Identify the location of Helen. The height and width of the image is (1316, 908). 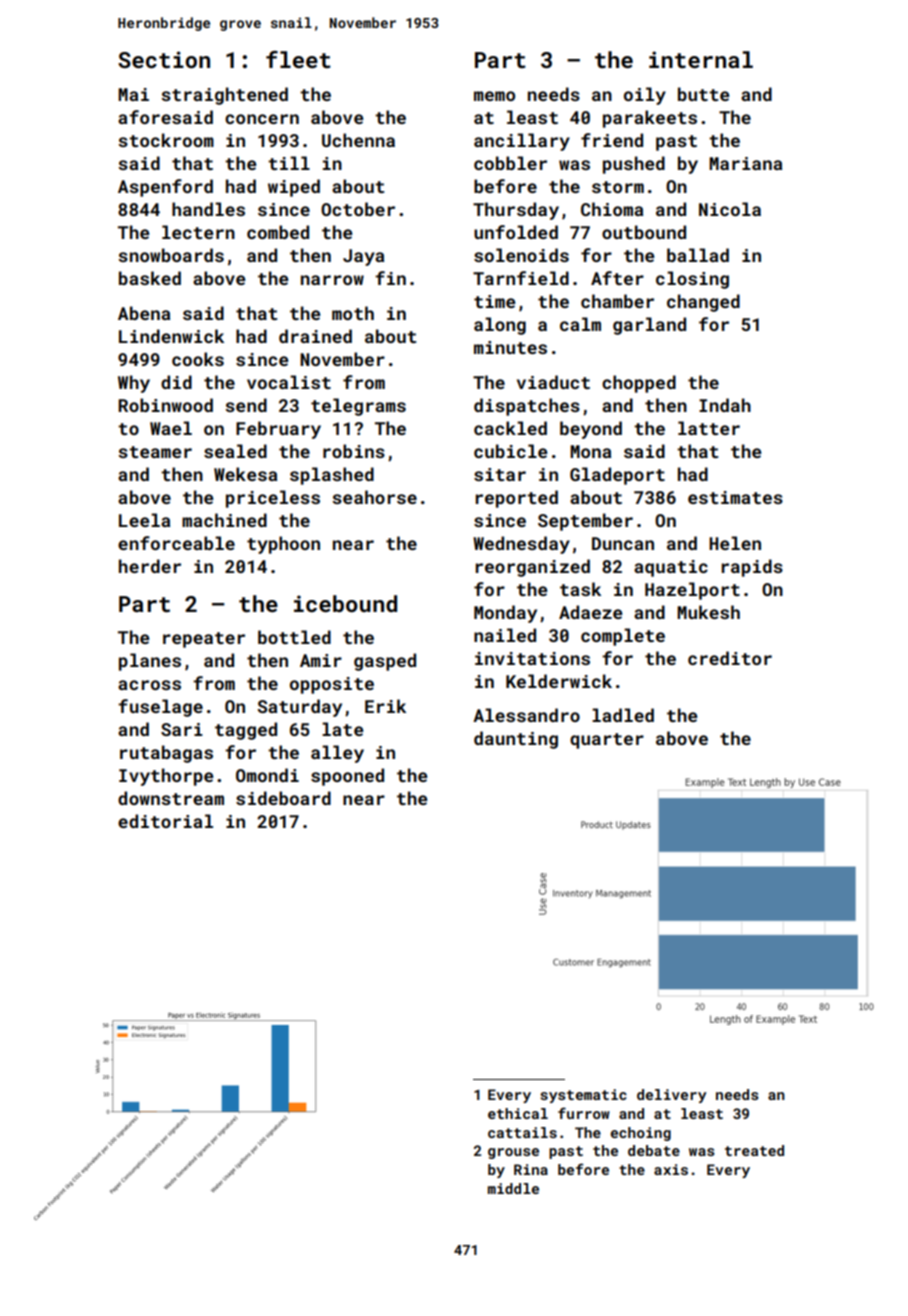
(735, 543).
